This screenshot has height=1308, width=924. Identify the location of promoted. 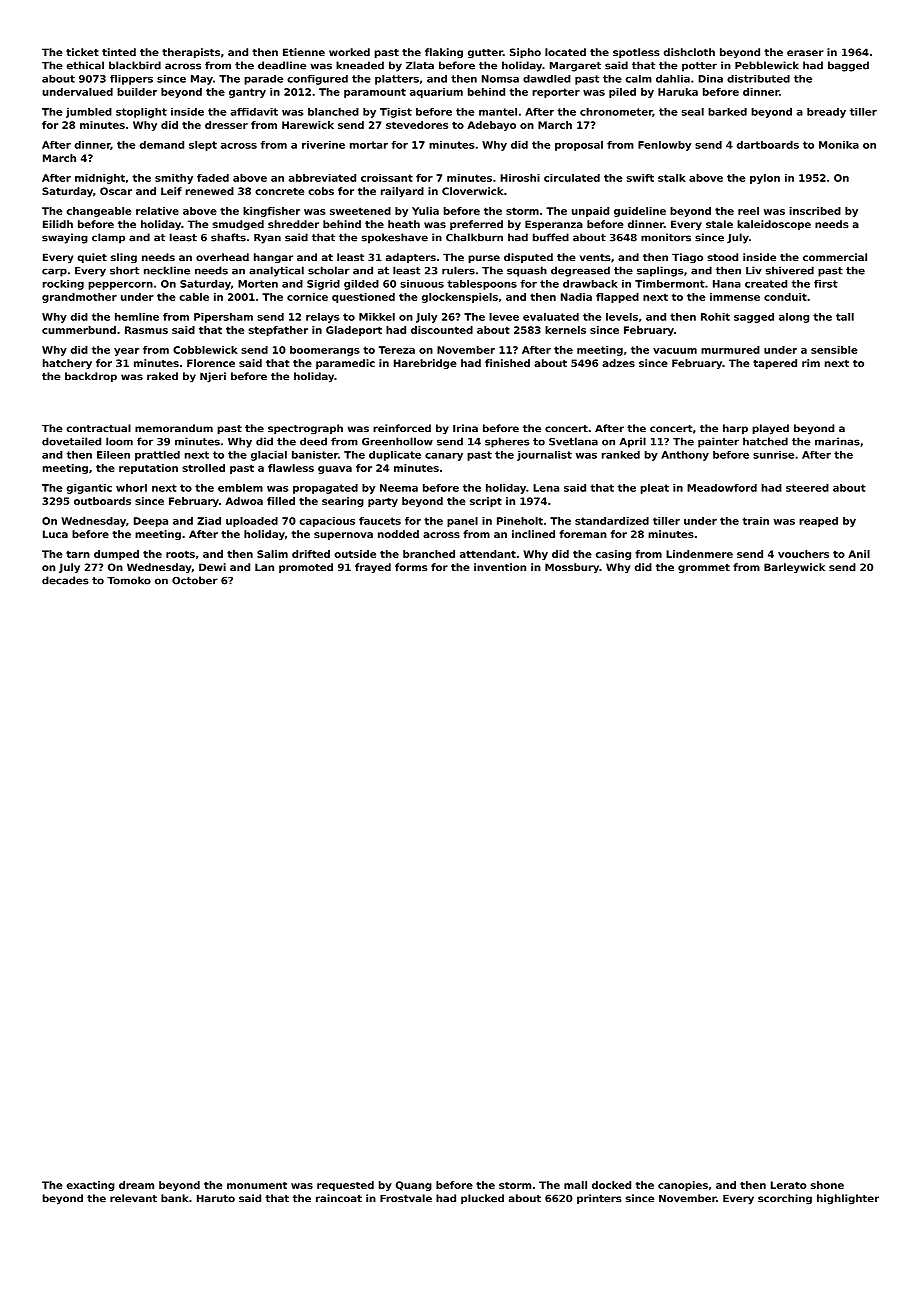
(306, 568).
